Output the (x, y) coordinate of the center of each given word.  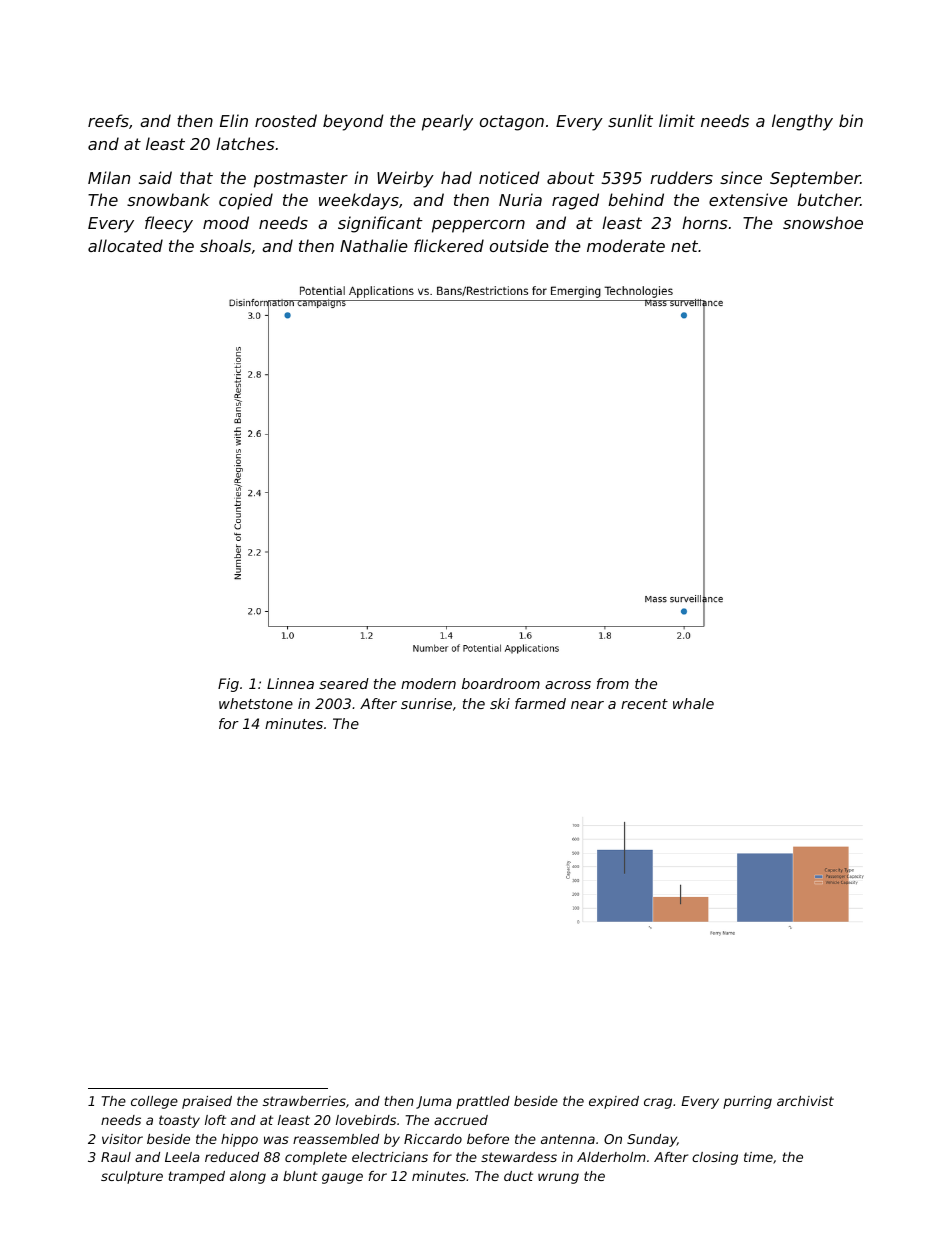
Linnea (290, 683)
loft (215, 1120)
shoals (225, 245)
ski (500, 703)
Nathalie (374, 245)
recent (644, 704)
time (758, 1157)
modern (428, 683)
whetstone (256, 703)
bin (851, 120)
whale (693, 703)
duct (518, 1176)
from (613, 683)
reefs (108, 120)
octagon (512, 123)
